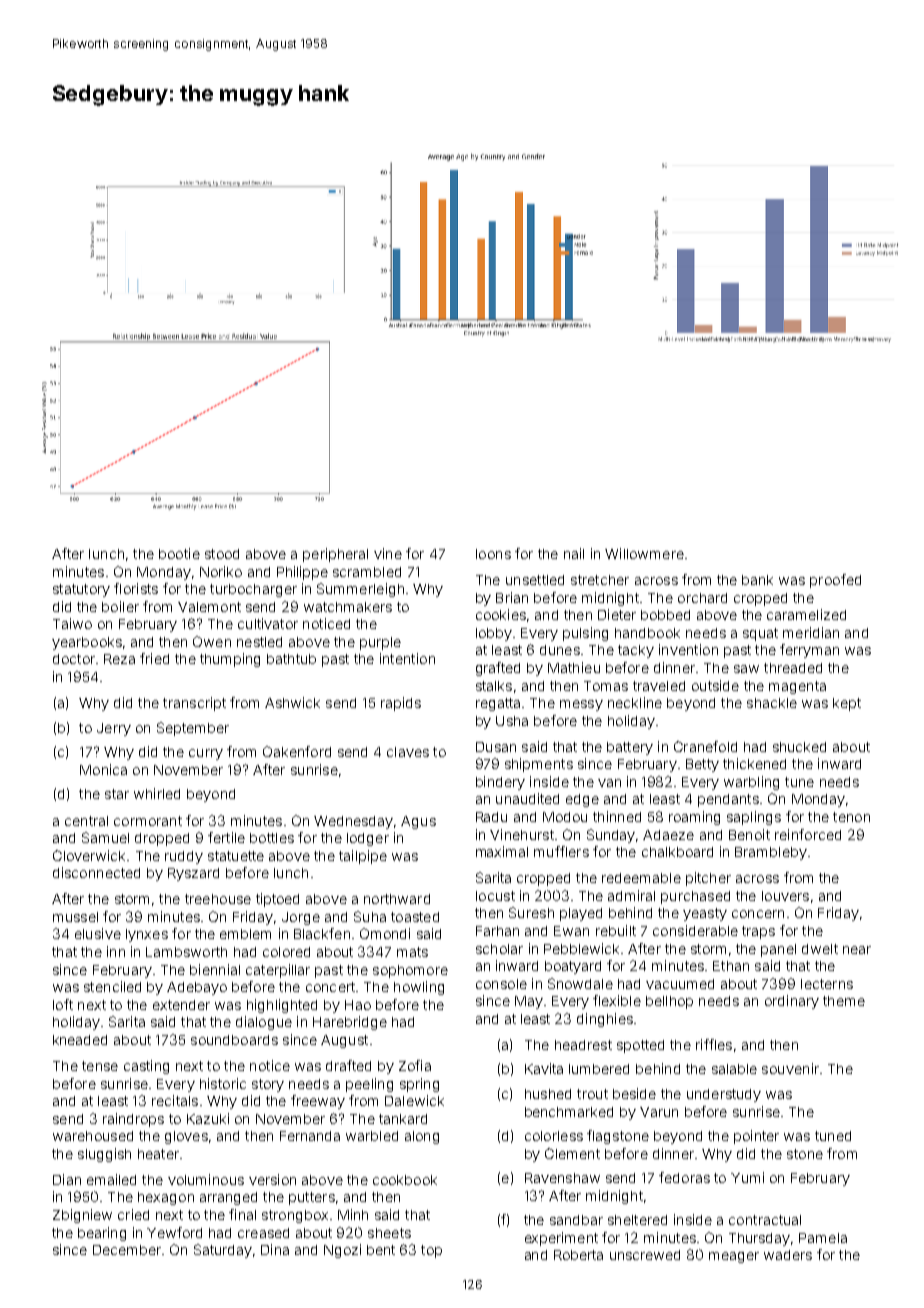 This screenshot has width=924, height=1308. What do you see at coordinates (360, 590) in the screenshot?
I see `Summerleigh` at bounding box center [360, 590].
